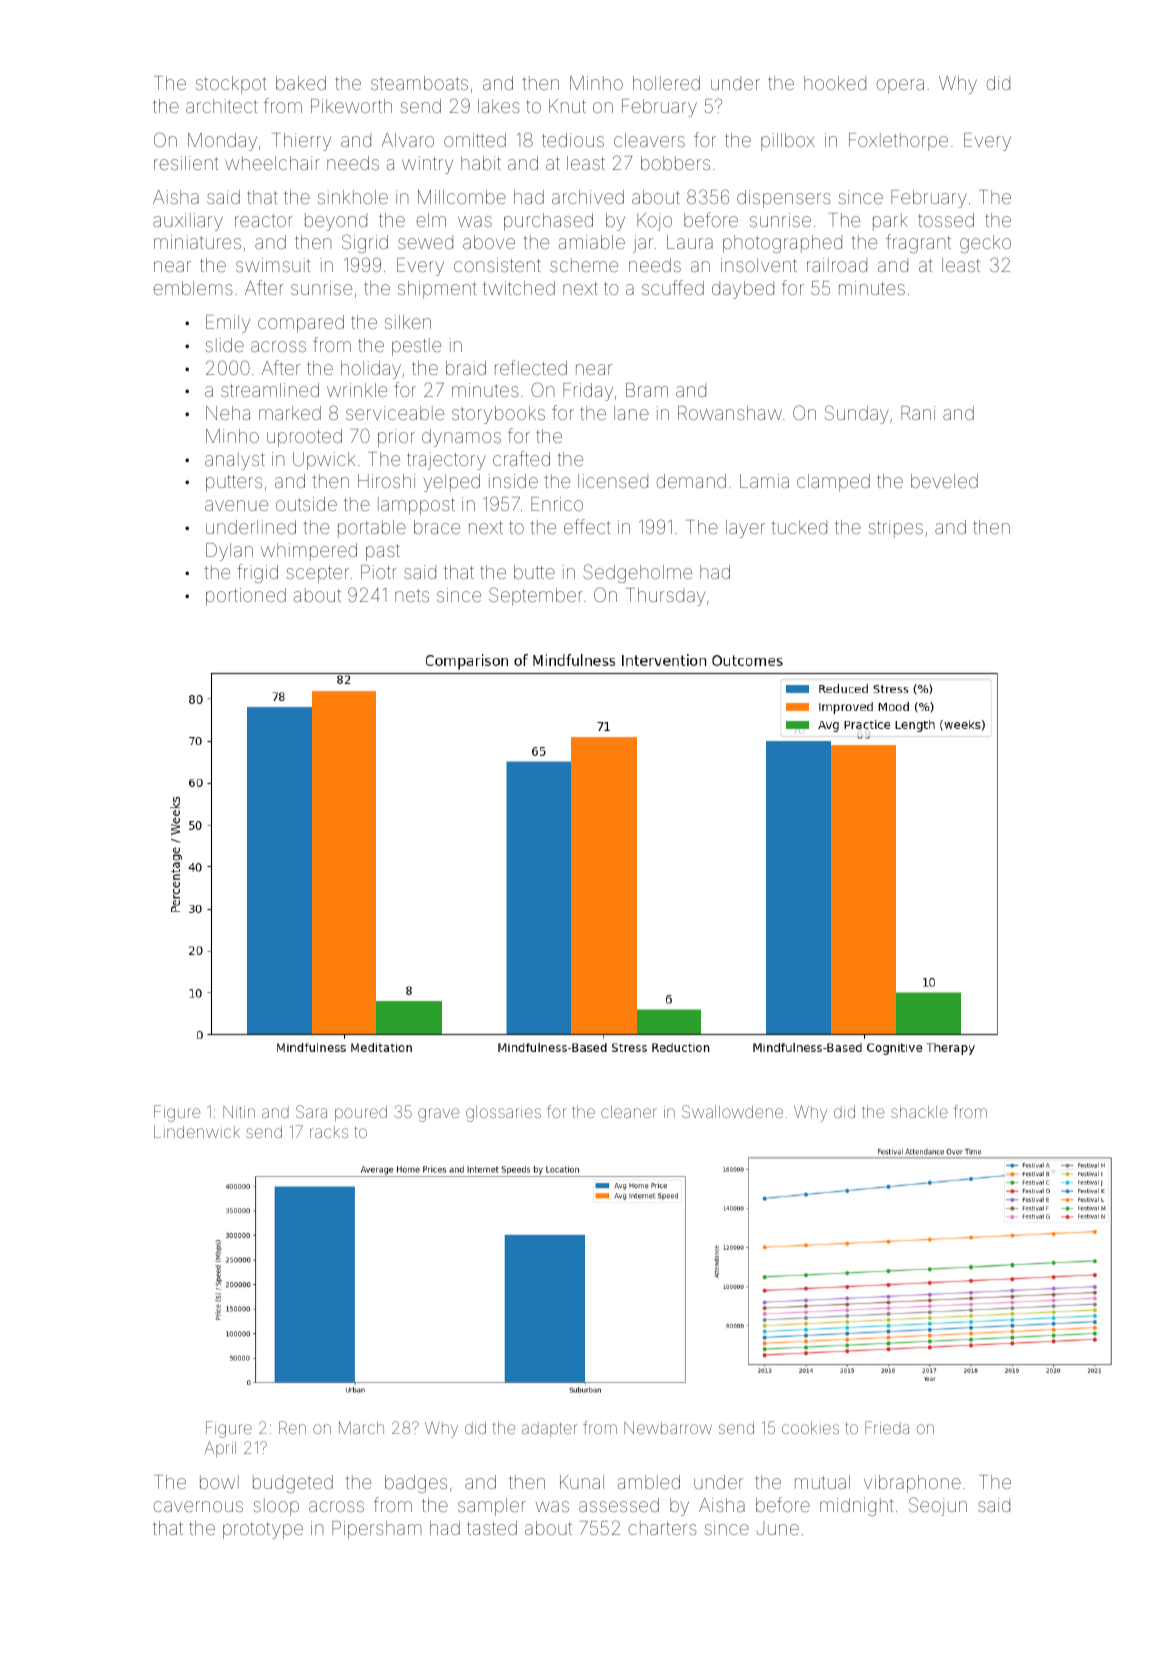  Describe the element at coordinates (246, 597) in the image. I see `portioned` at that location.
